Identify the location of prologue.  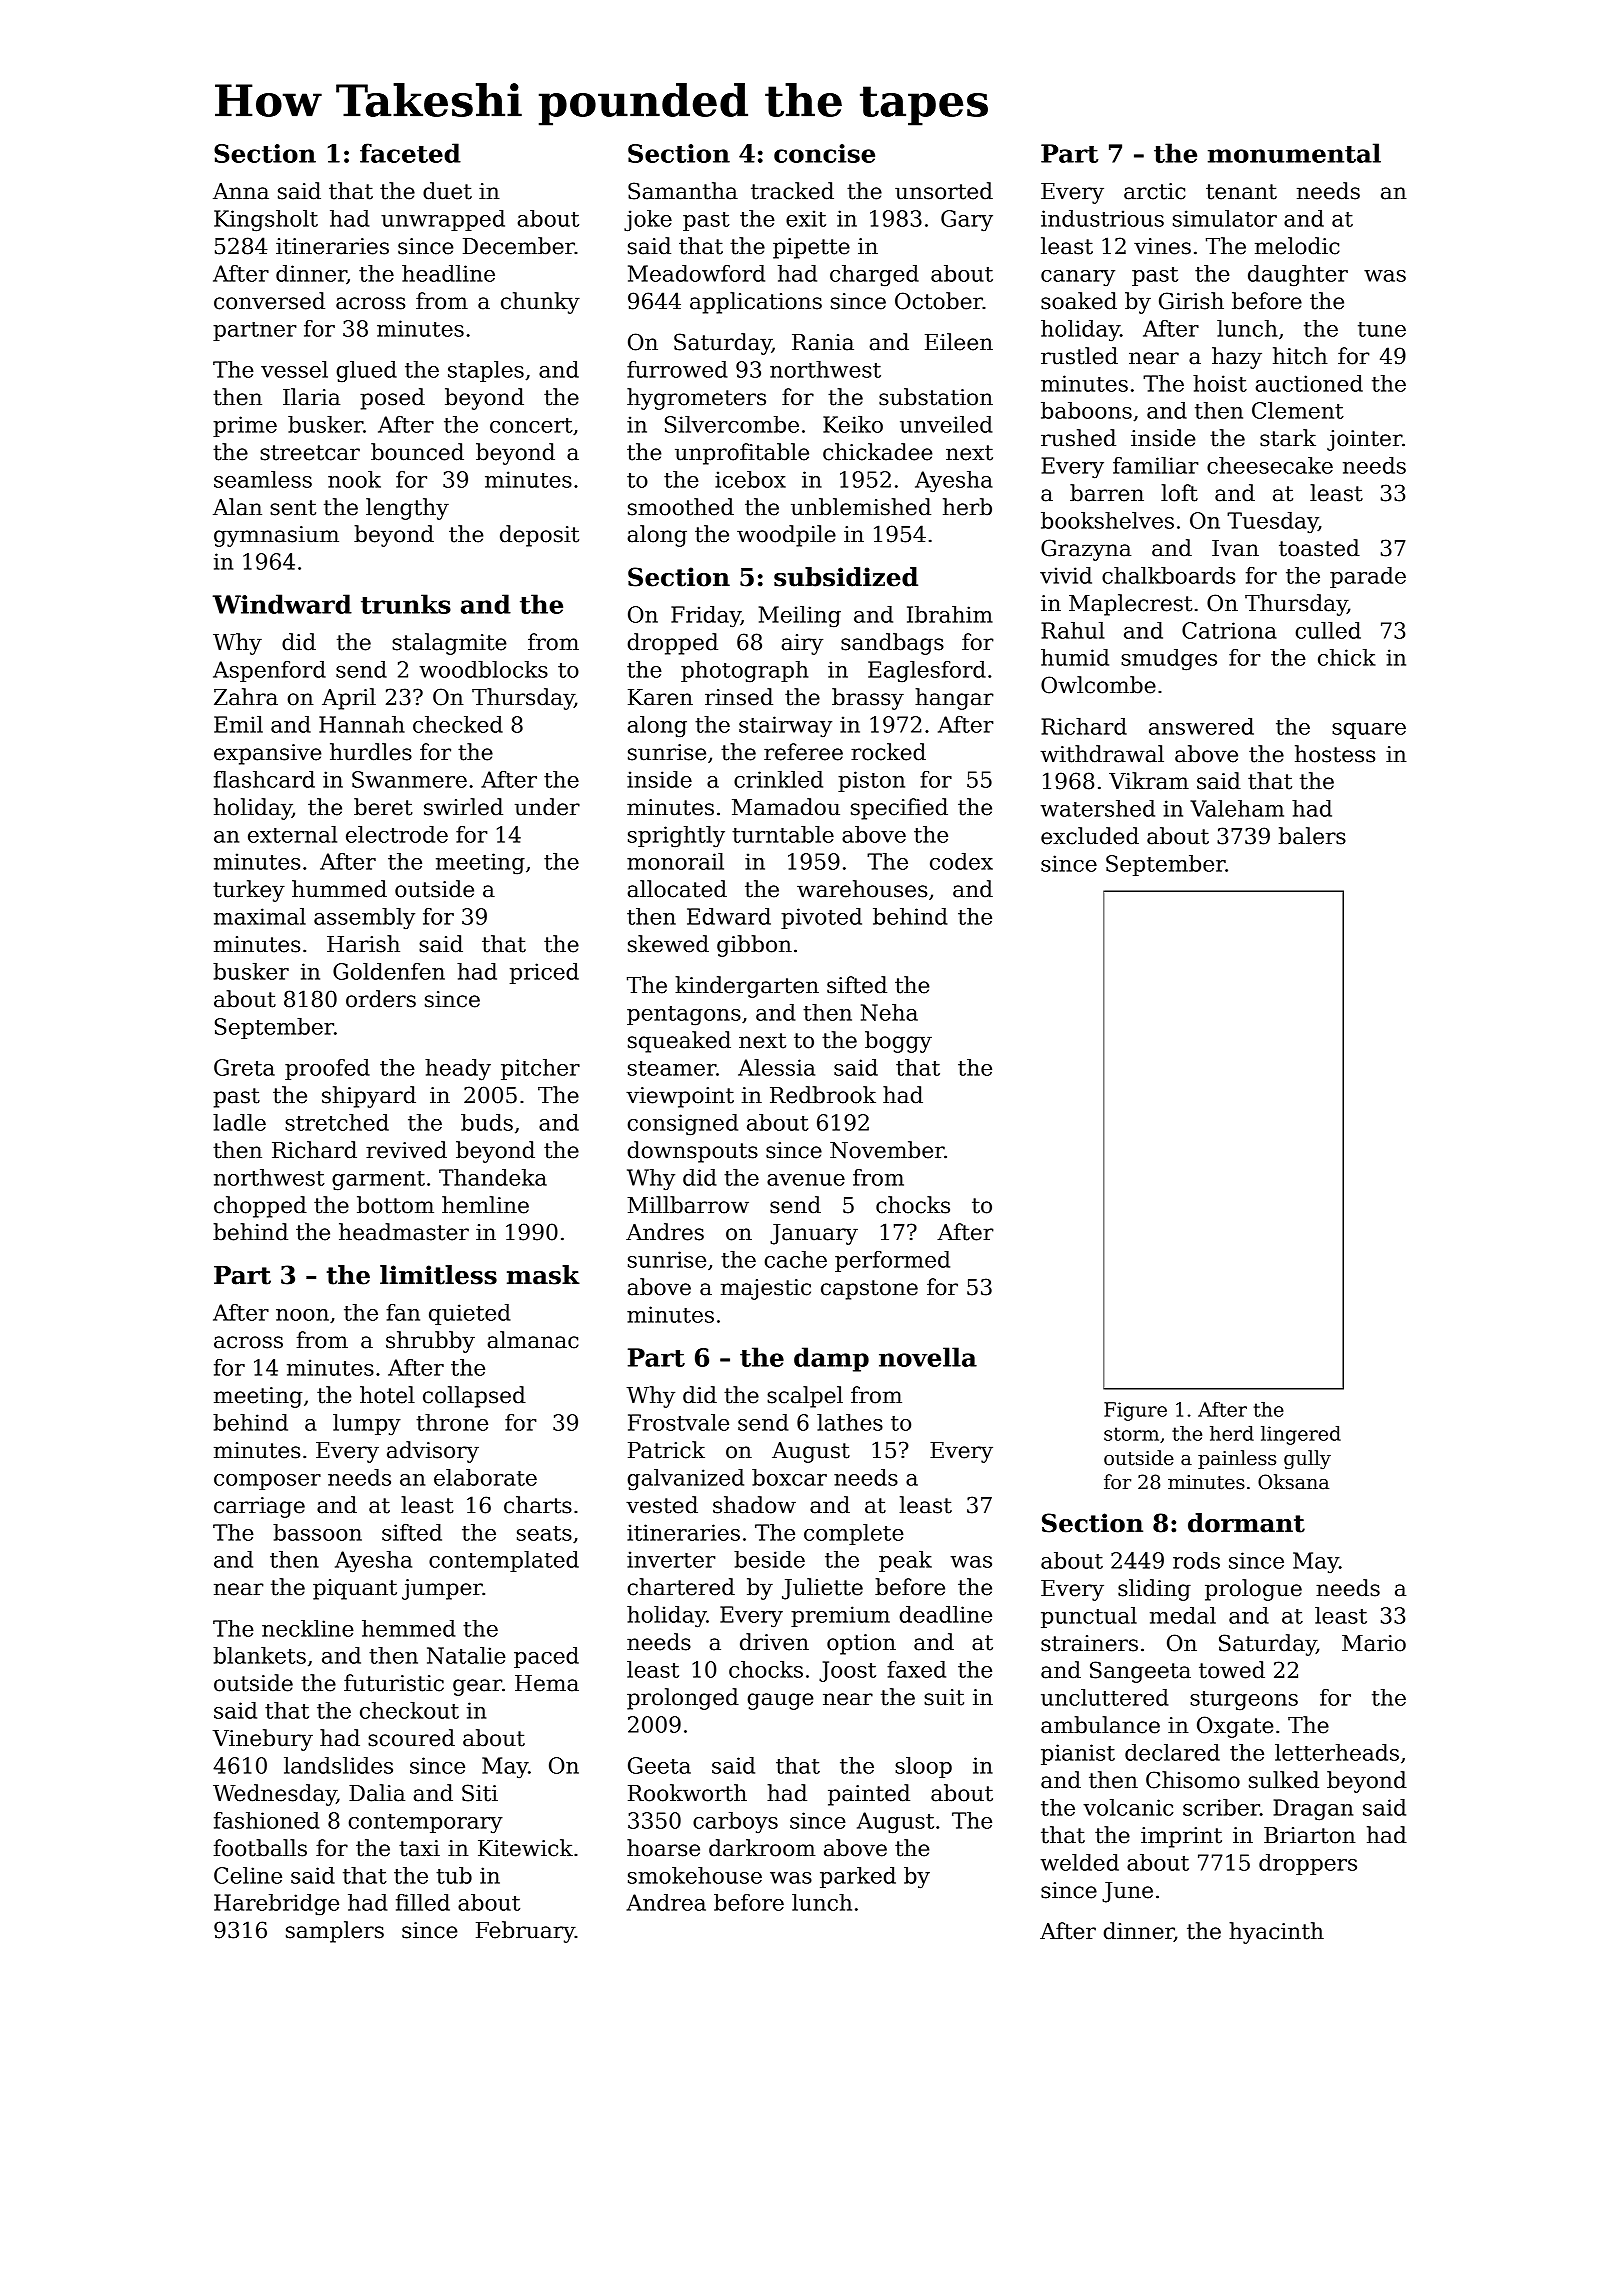
(1253, 1590).
